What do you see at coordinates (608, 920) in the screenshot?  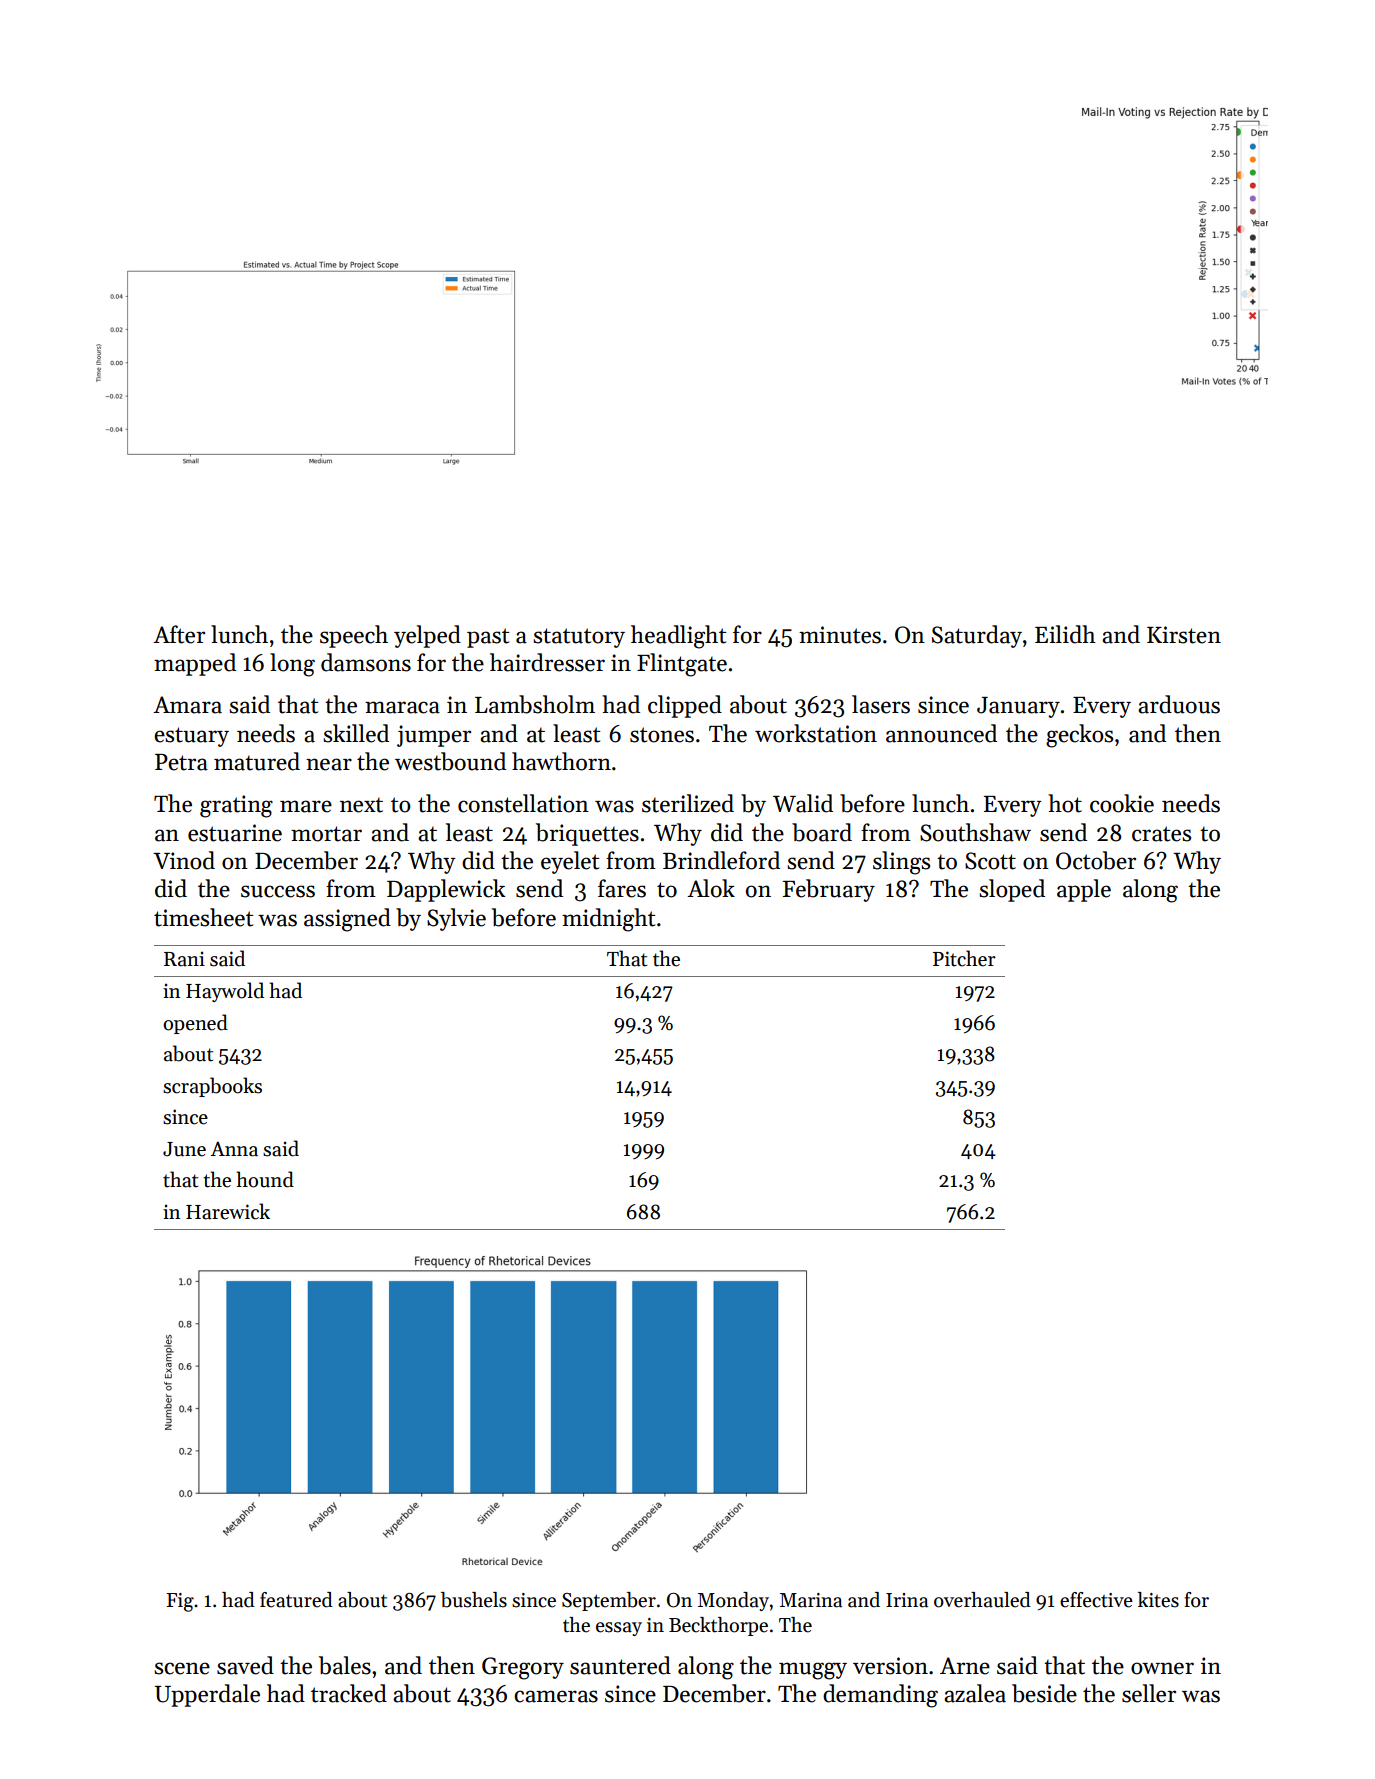 I see `midnight` at bounding box center [608, 920].
